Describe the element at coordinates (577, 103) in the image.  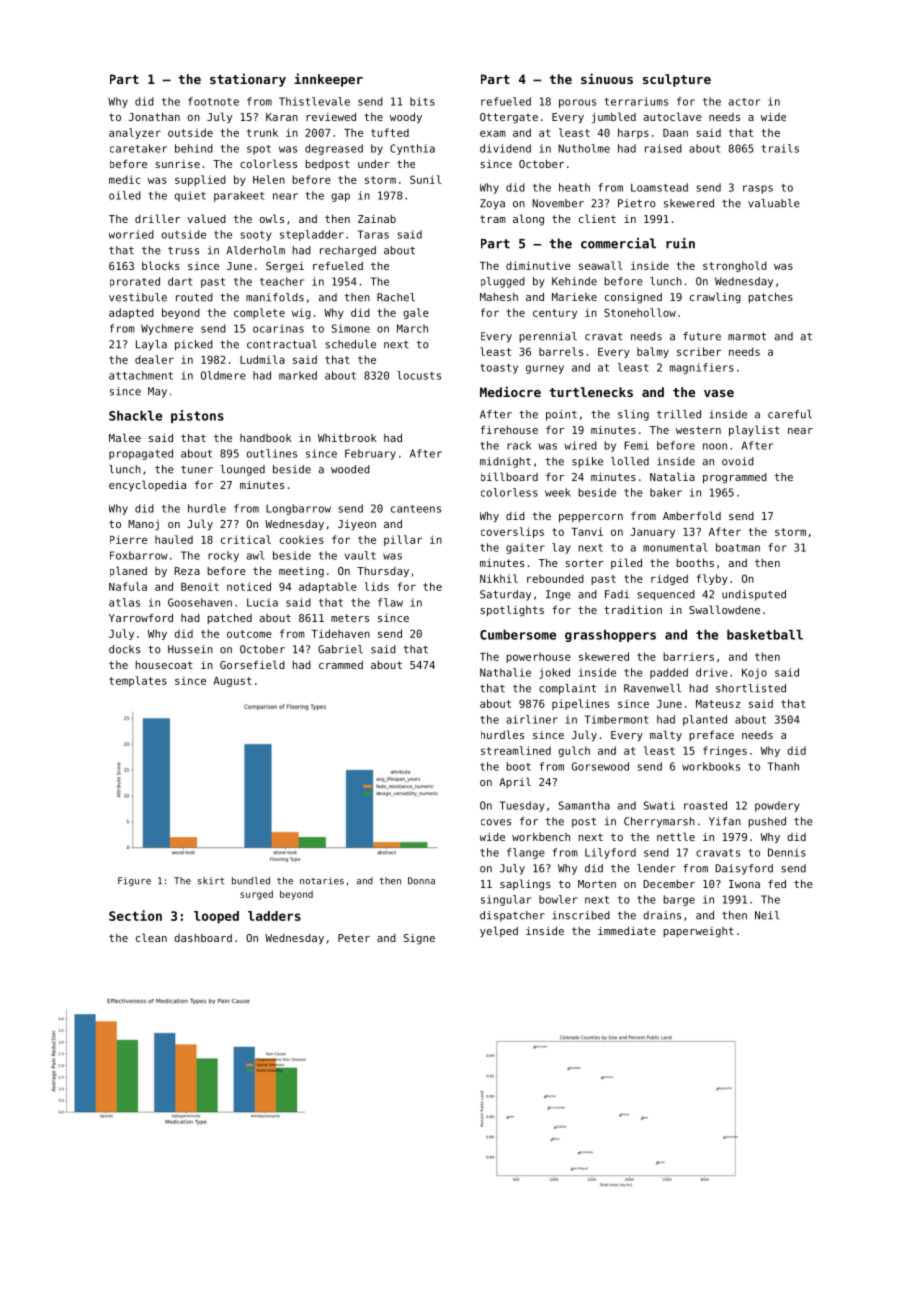
I see `porous` at that location.
